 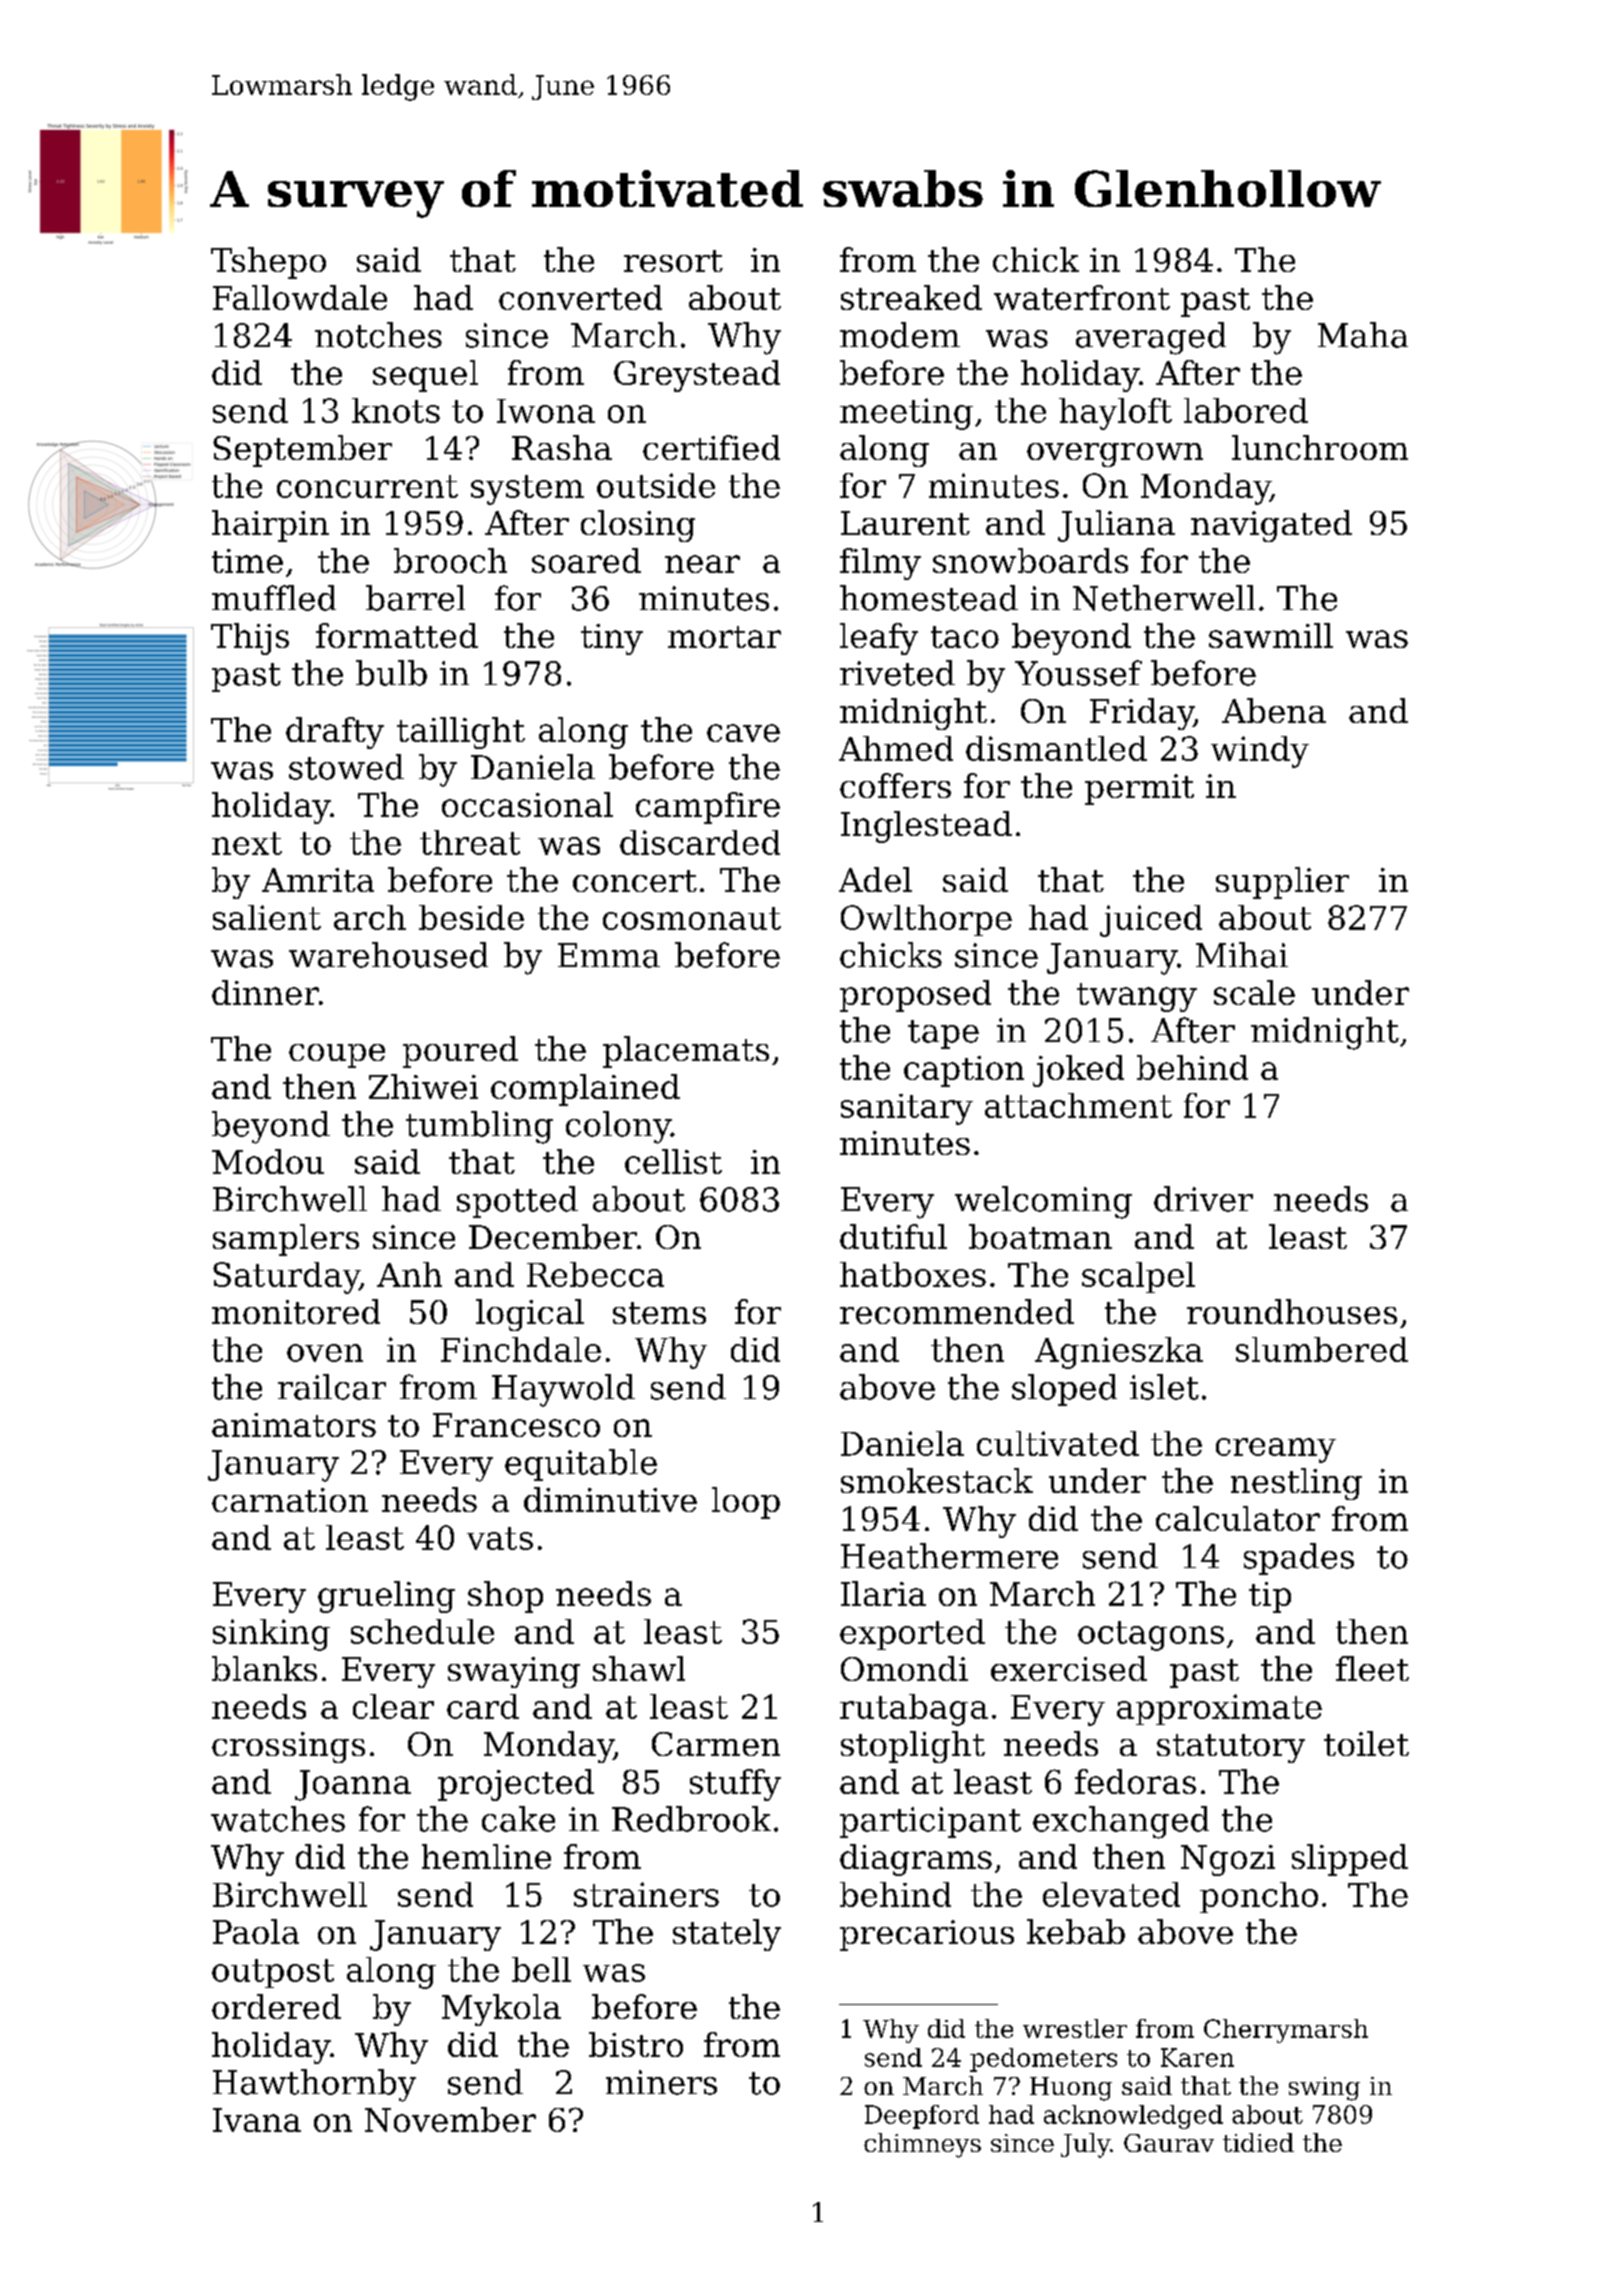 I want to click on cellist, so click(x=673, y=1161).
